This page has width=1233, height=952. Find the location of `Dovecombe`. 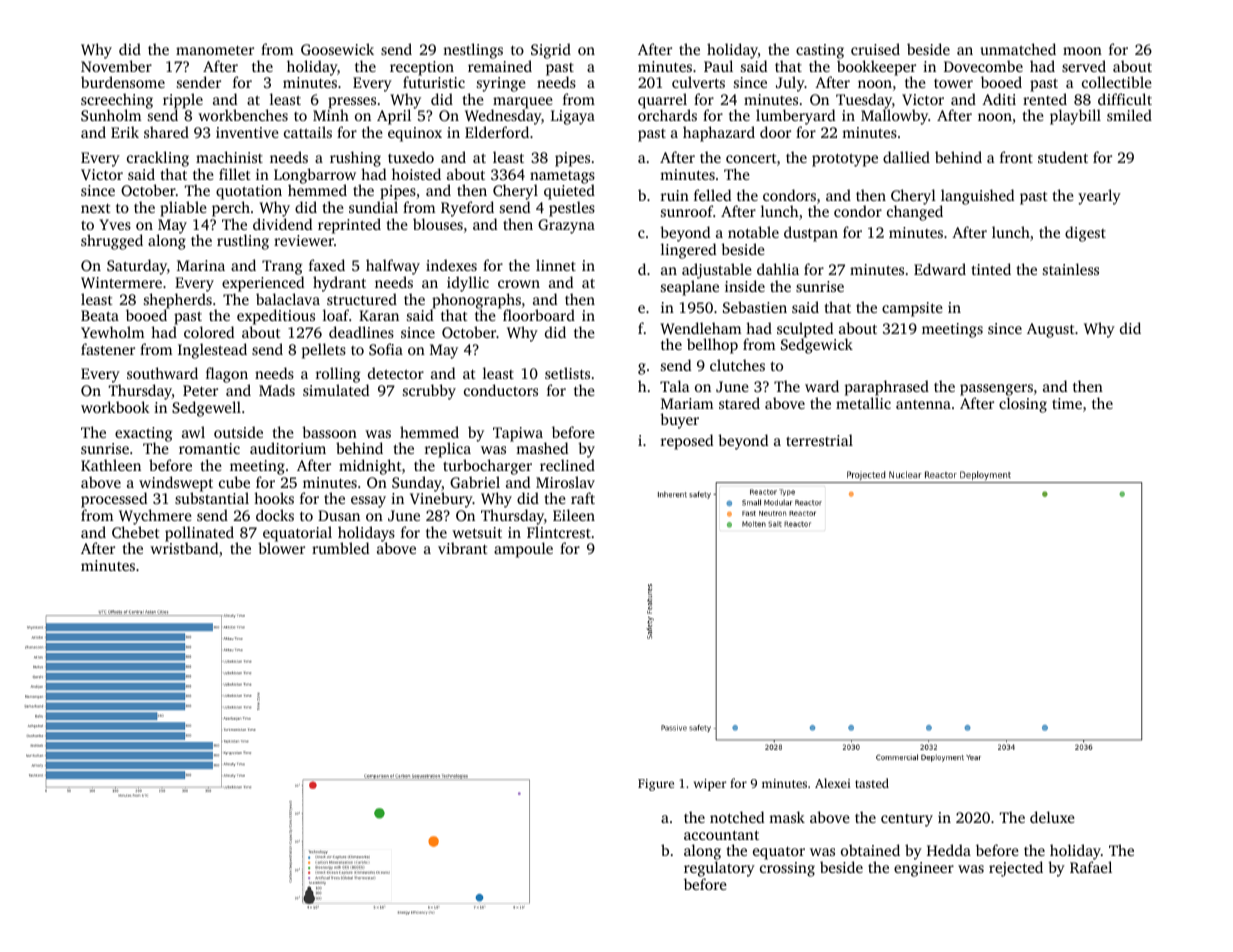

Dovecombe is located at coordinates (983, 66).
